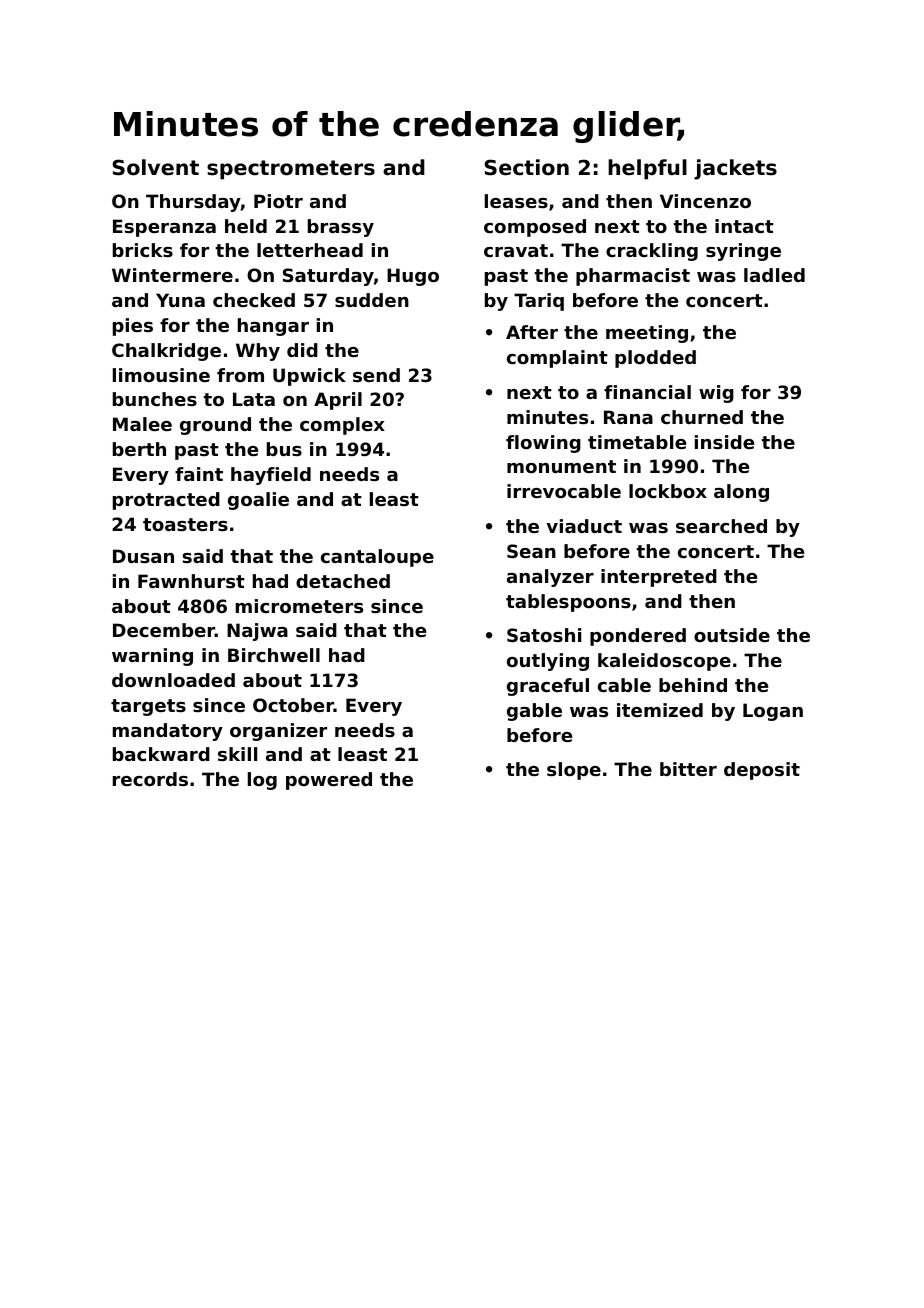  I want to click on wig, so click(716, 394).
